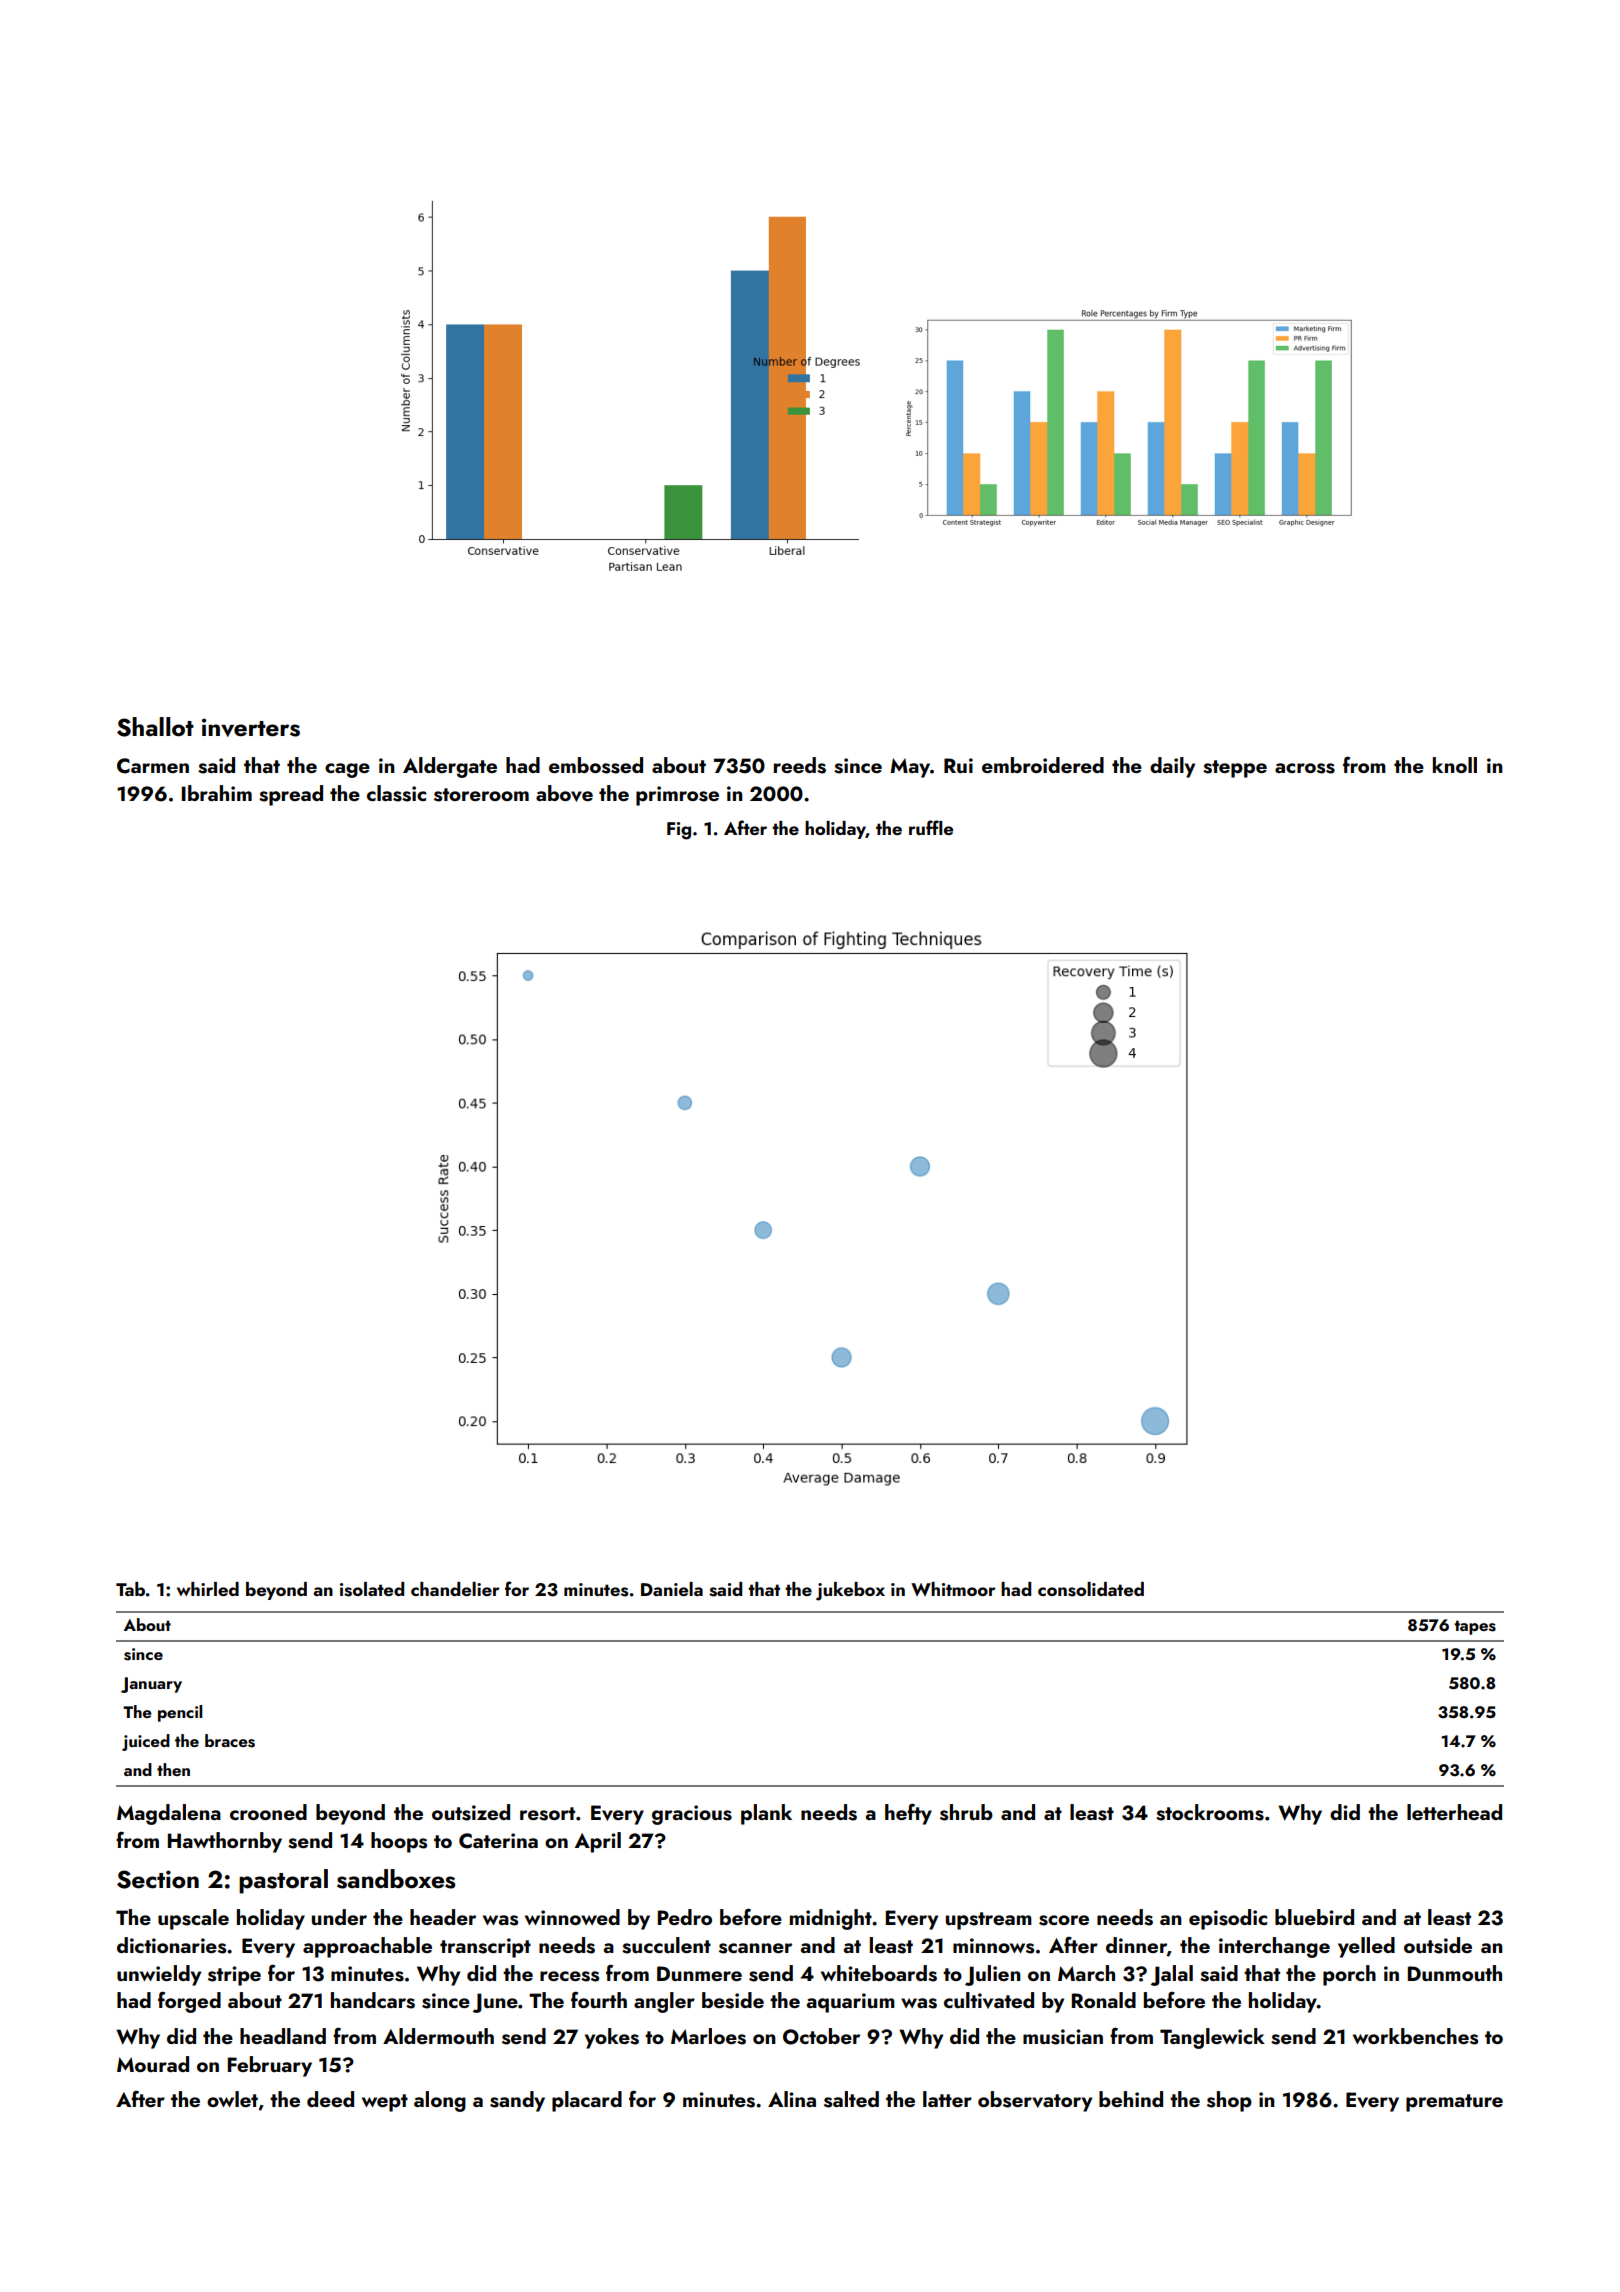 The image size is (1620, 2292). I want to click on whirled, so click(208, 1589).
